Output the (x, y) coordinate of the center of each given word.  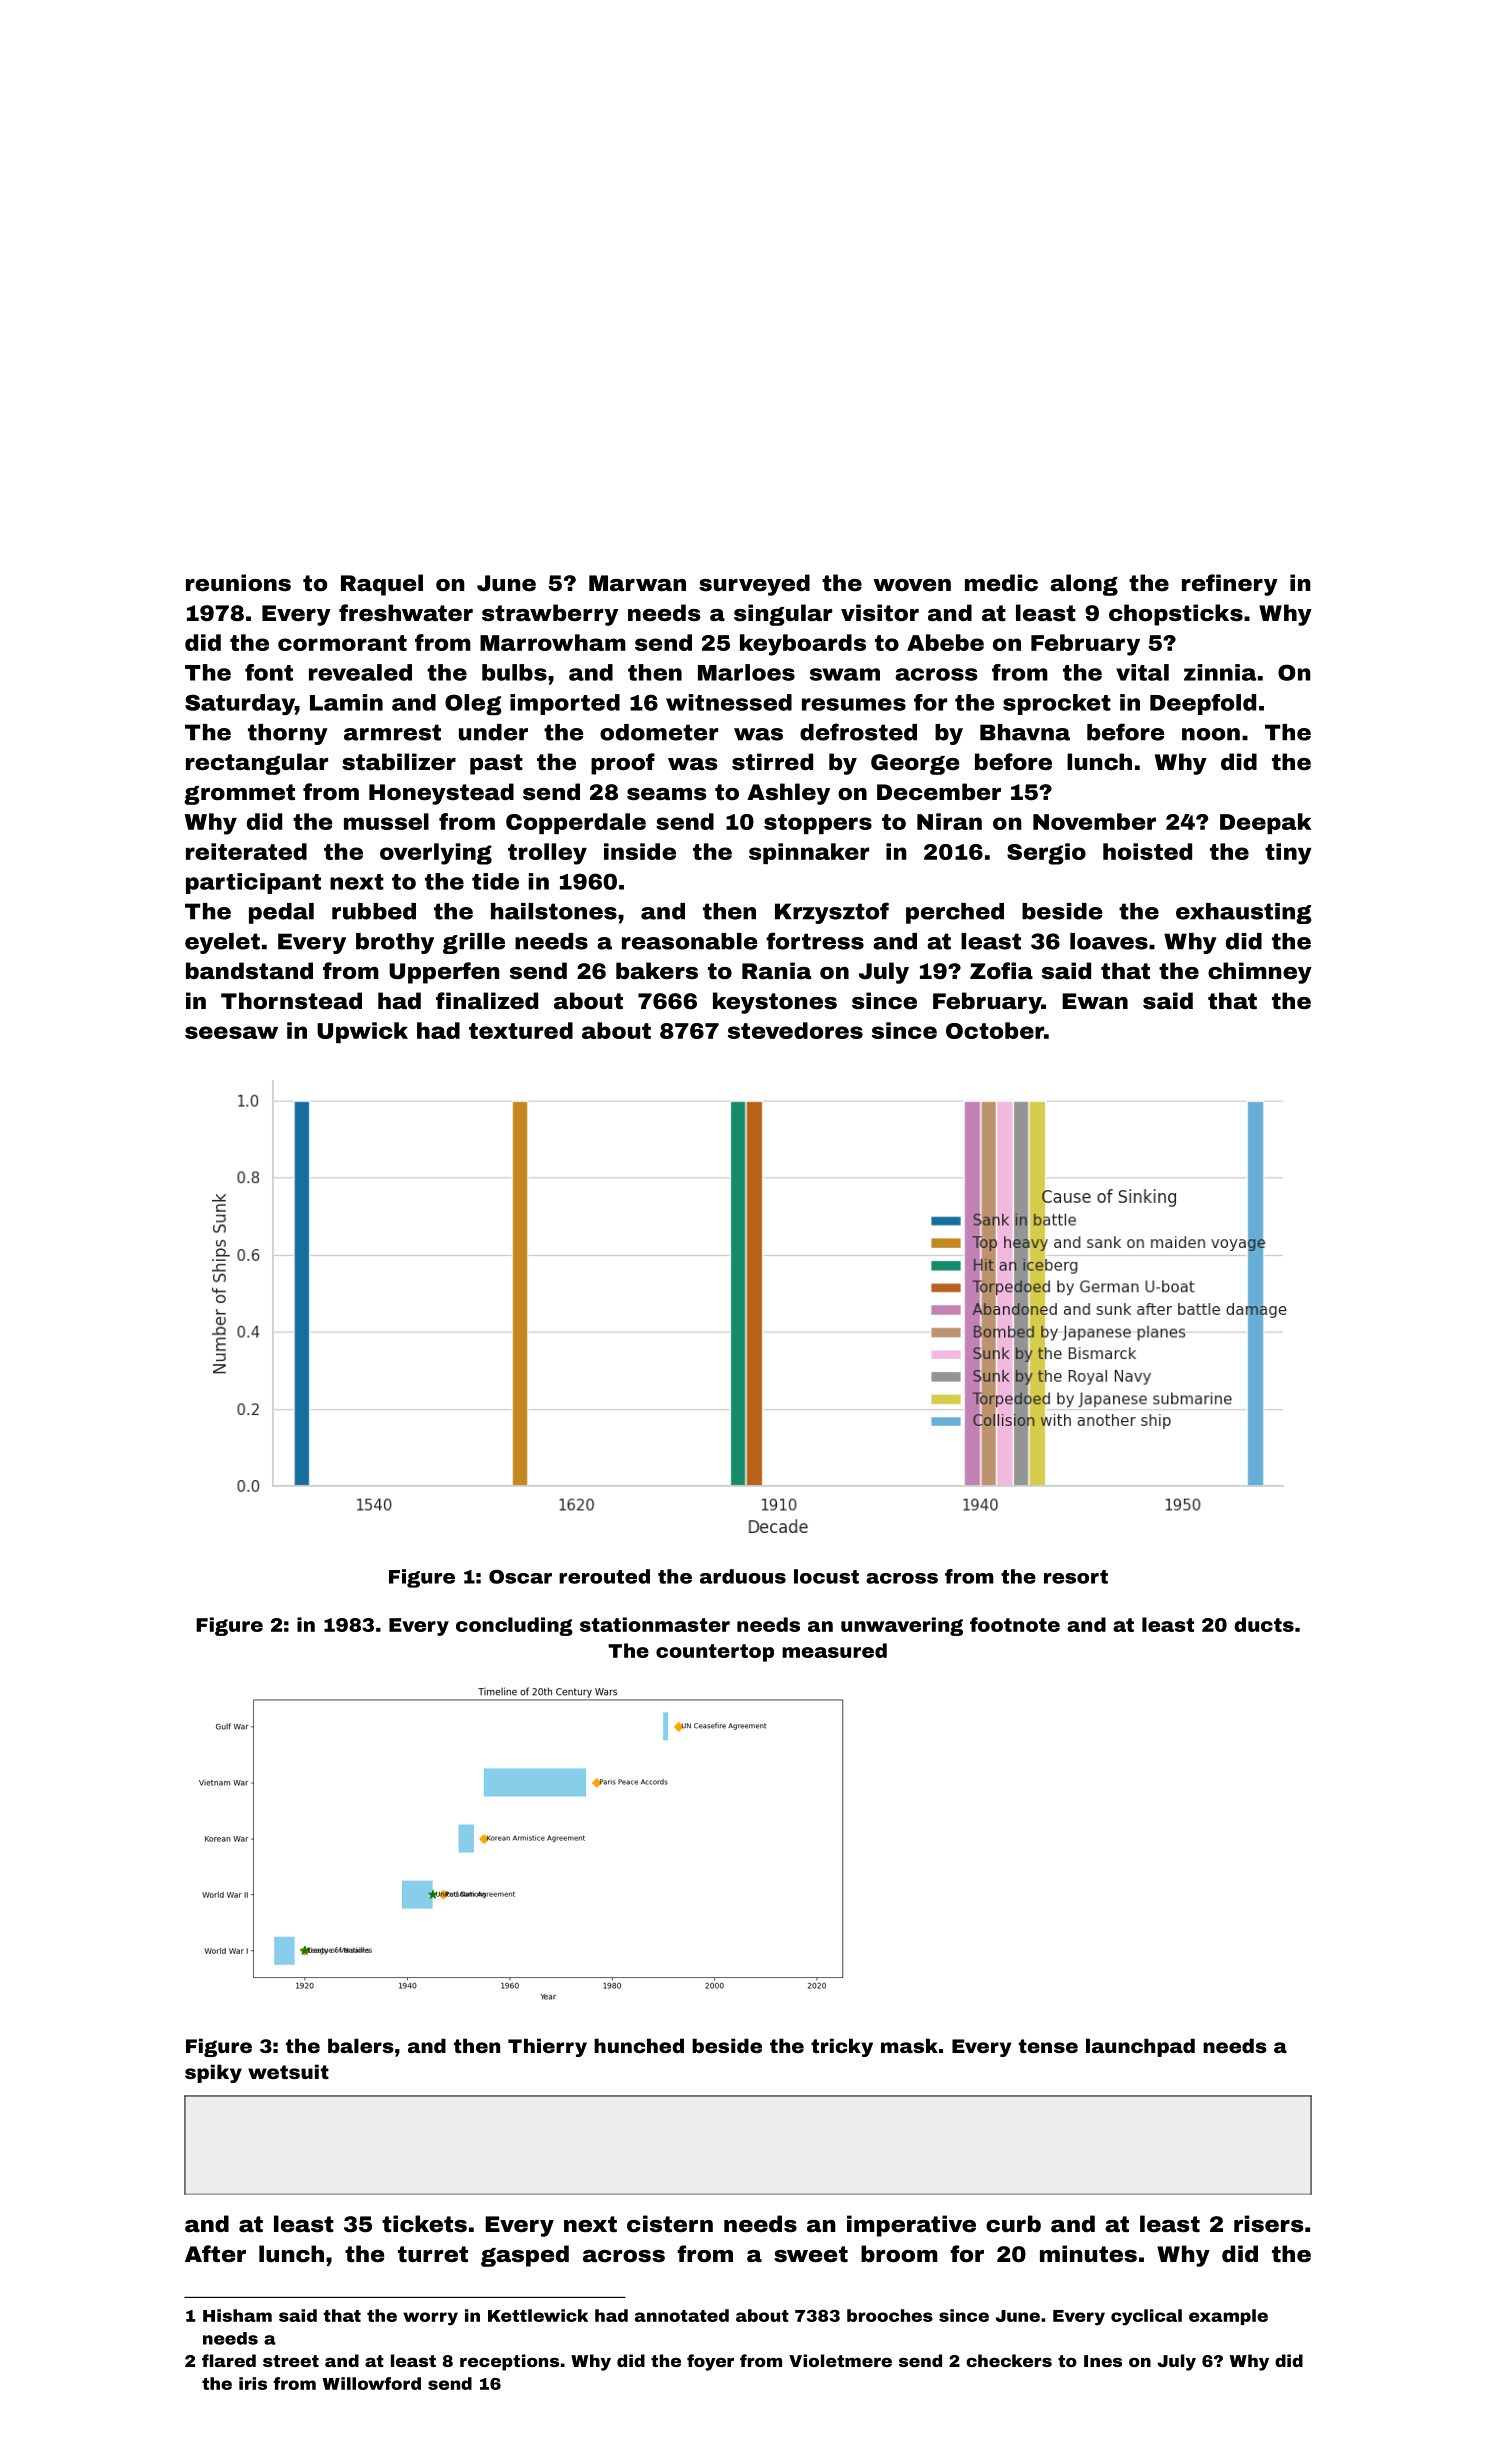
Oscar (520, 1577)
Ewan (1095, 1001)
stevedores (795, 1030)
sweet (811, 2254)
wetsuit (288, 2071)
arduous (743, 1576)
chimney (1260, 973)
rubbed (374, 911)
